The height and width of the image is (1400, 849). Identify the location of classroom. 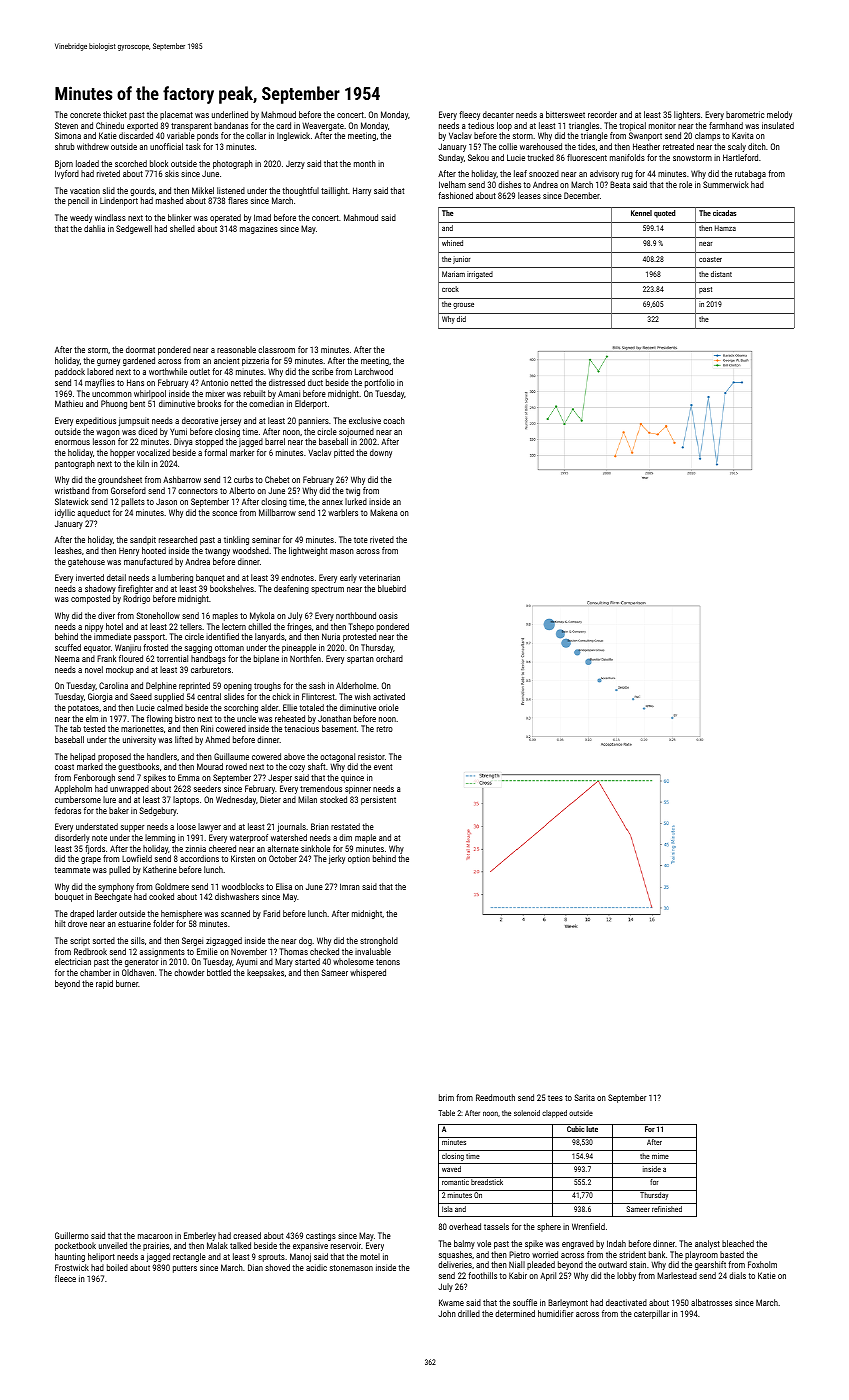
(276, 349).
